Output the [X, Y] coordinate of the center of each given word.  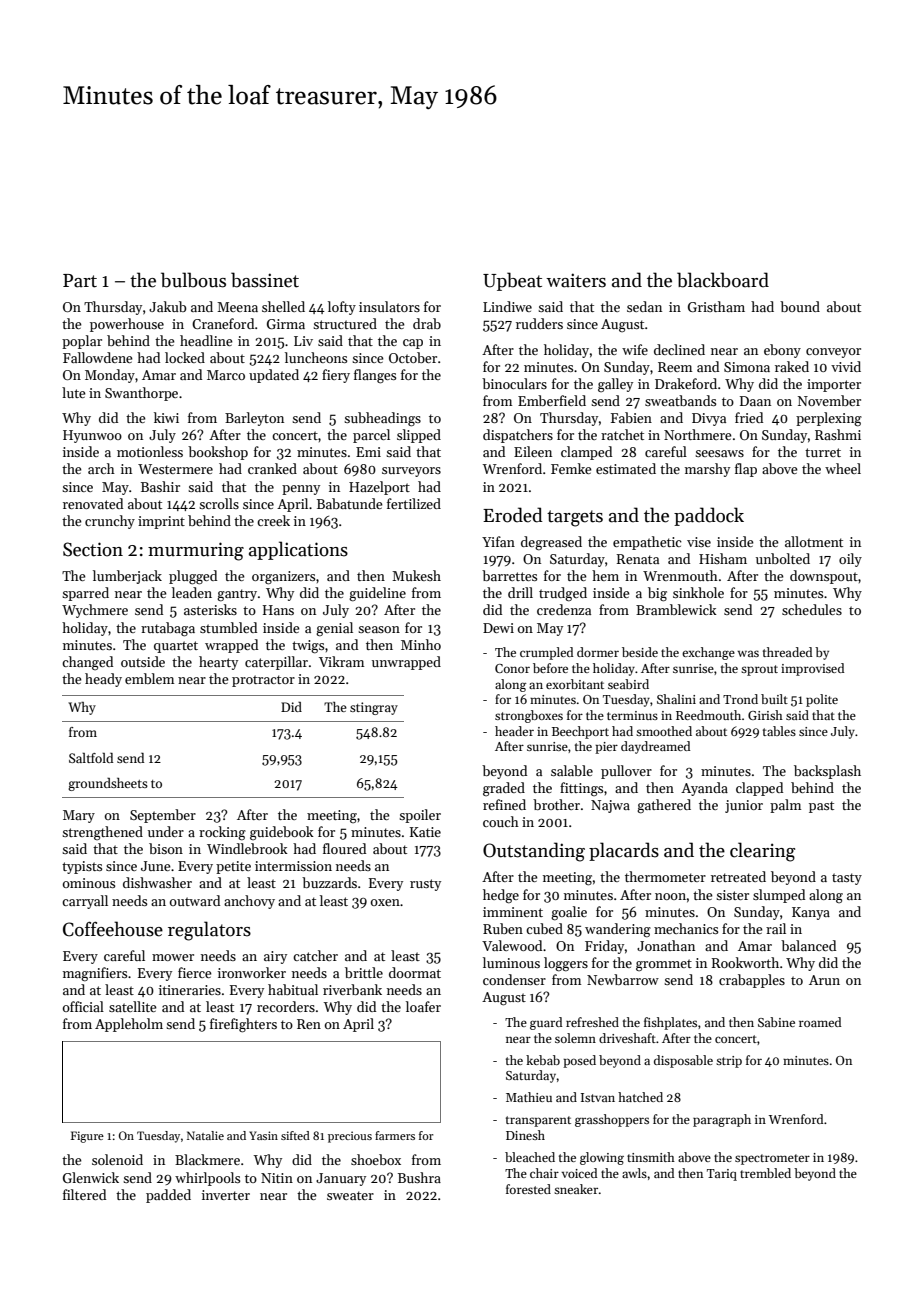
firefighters [243, 1025]
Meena [237, 307]
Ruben [503, 928]
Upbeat [512, 281]
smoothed [664, 731]
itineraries [190, 990]
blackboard [723, 280]
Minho [421, 644]
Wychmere [95, 611]
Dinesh [525, 1135]
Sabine [776, 1022]
